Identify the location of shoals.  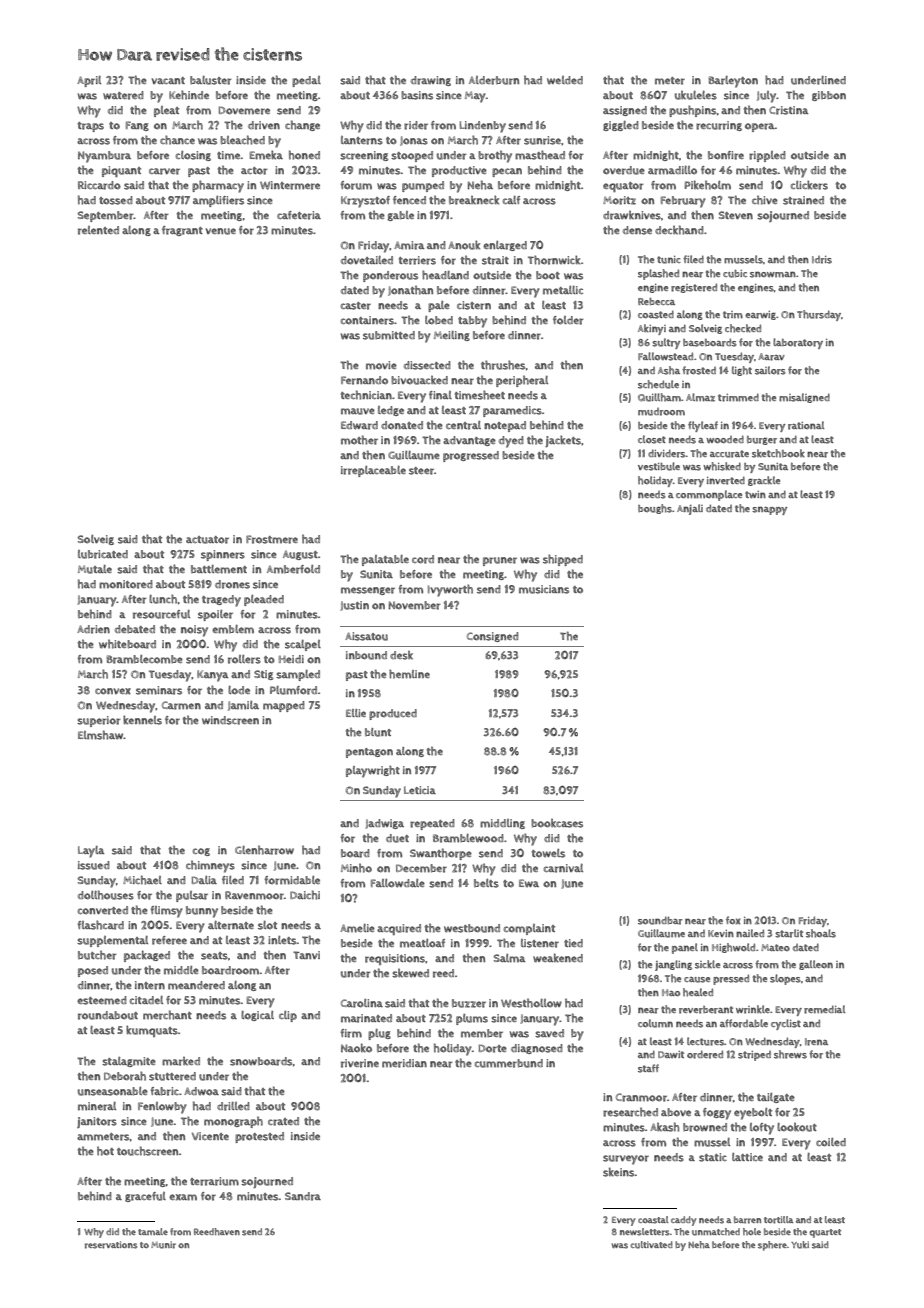
(821, 933).
